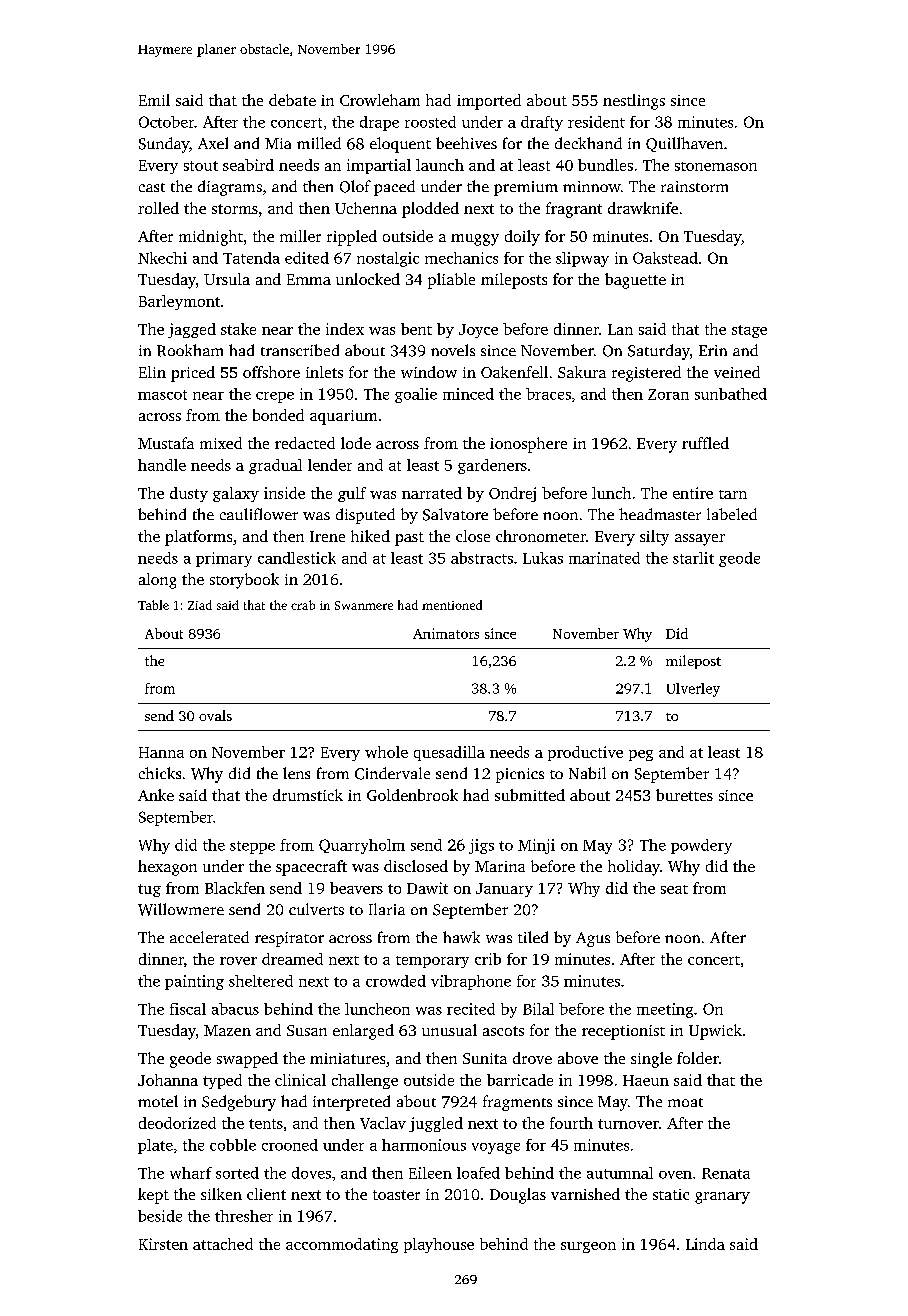 The width and height of the document is (908, 1316). Describe the element at coordinates (223, 1244) in the document. I see `attached` at that location.
